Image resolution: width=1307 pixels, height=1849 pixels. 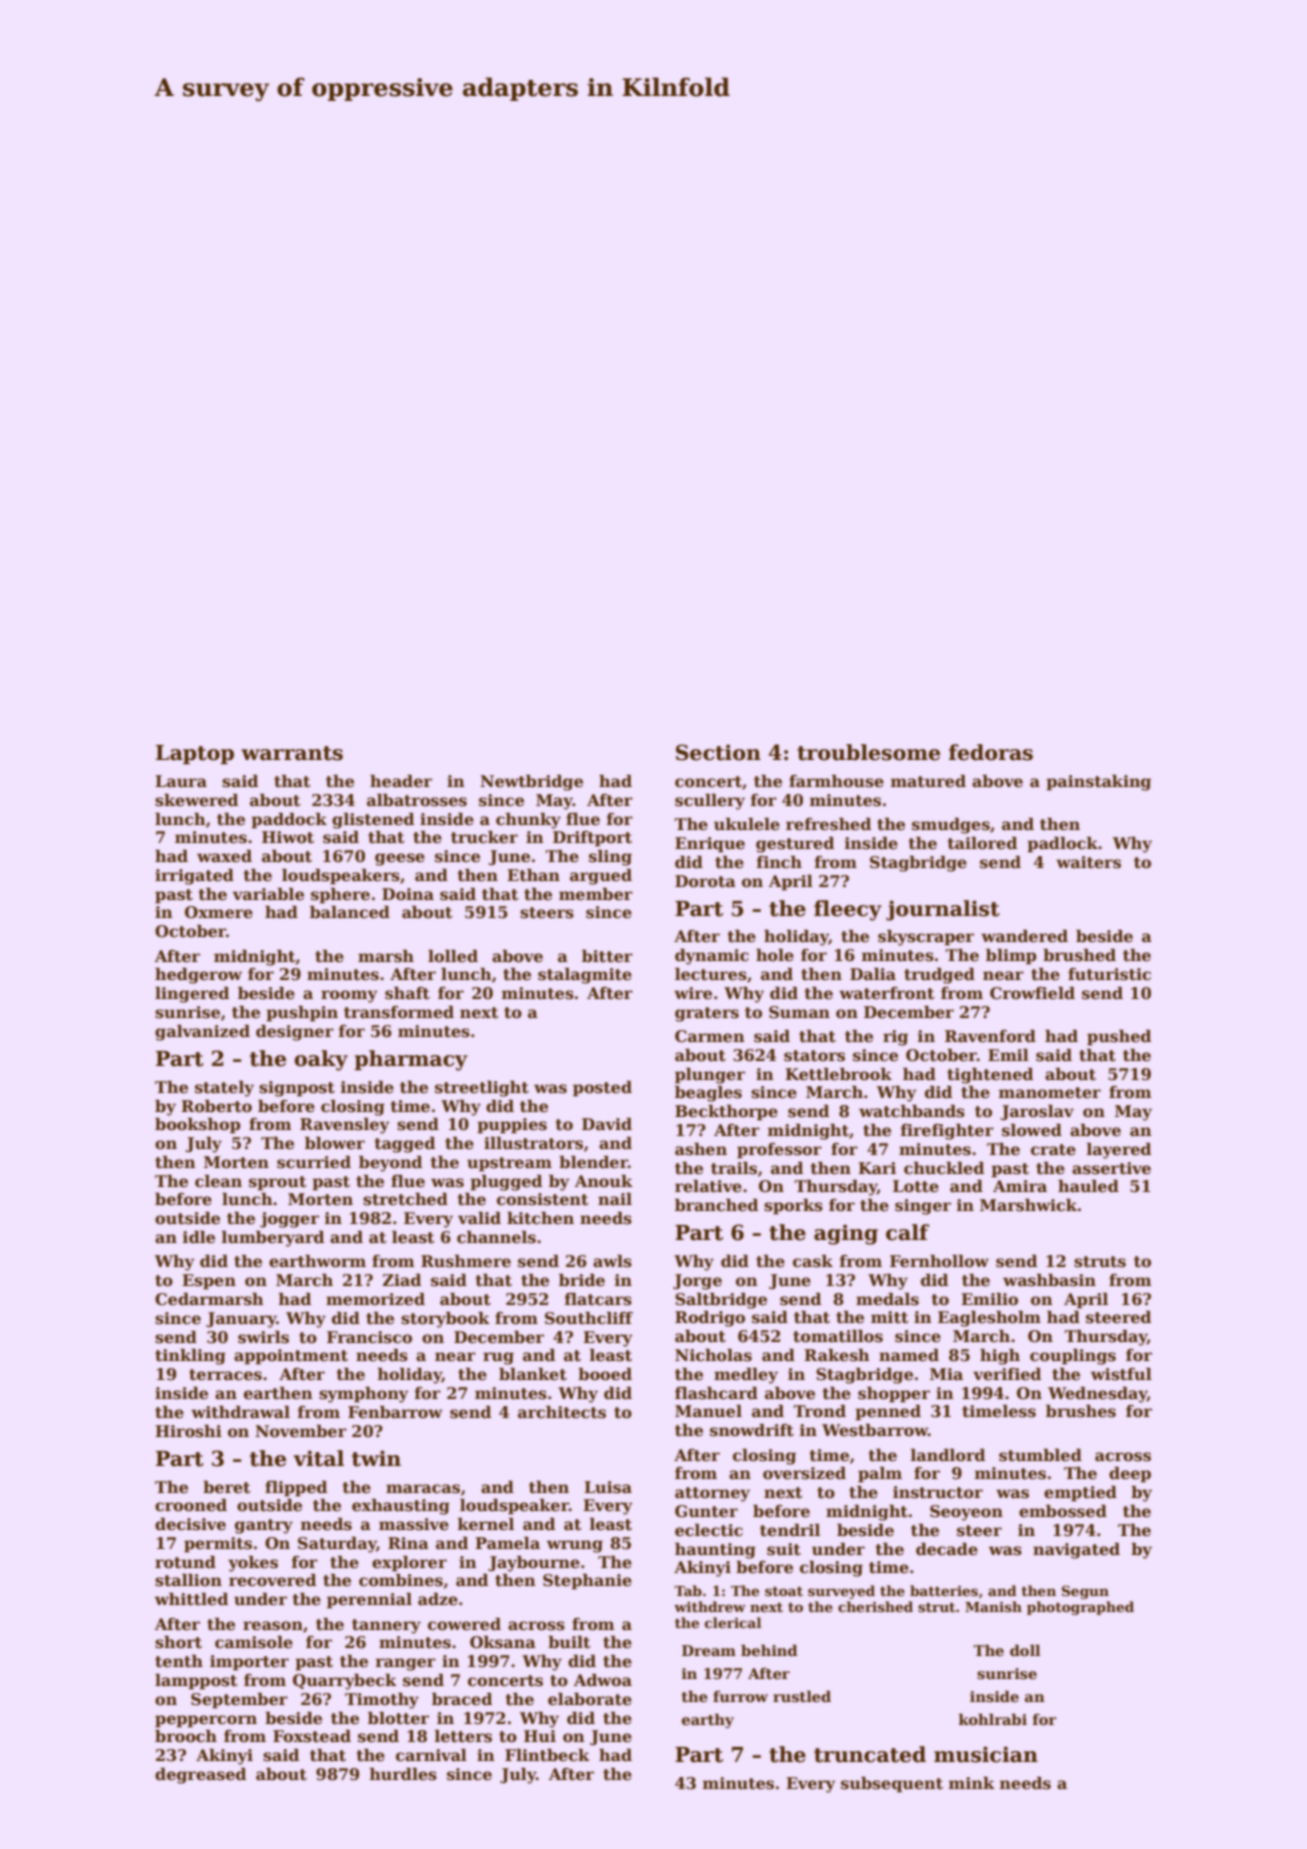 What do you see at coordinates (939, 976) in the image?
I see `trudged` at bounding box center [939, 976].
